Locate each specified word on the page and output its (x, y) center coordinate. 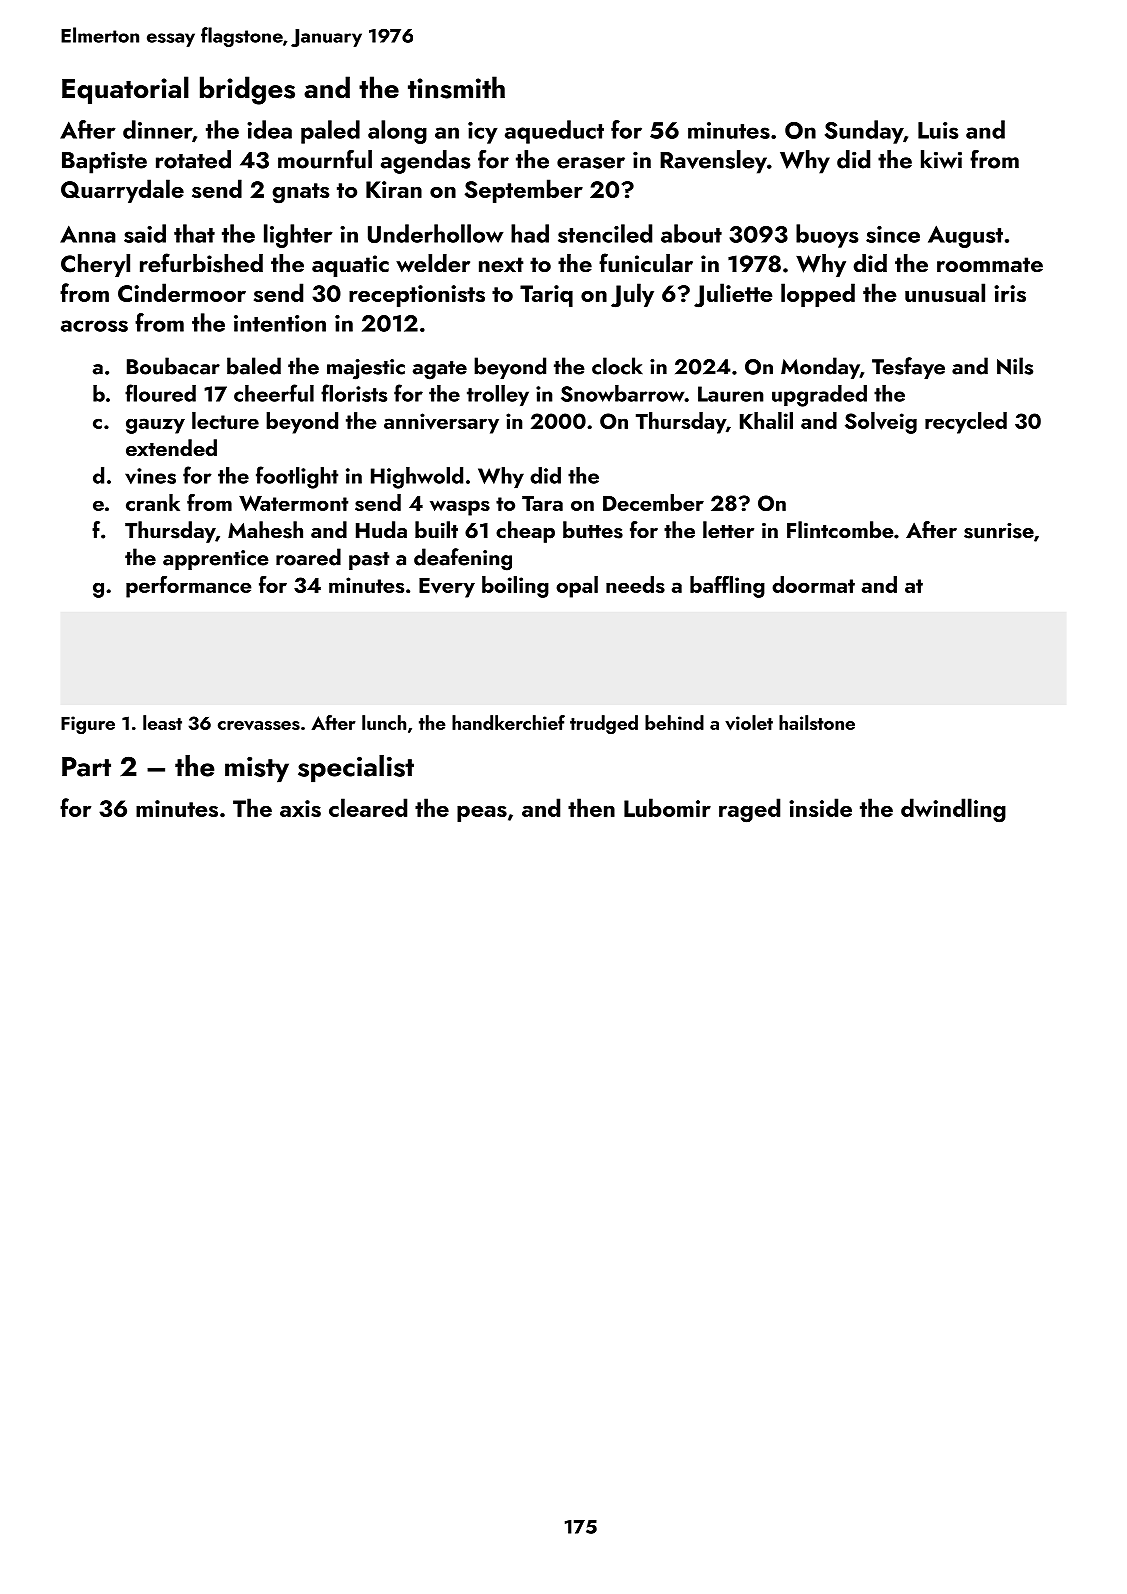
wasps (460, 508)
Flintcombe (840, 529)
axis (300, 808)
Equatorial (125, 90)
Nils (1015, 366)
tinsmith (456, 87)
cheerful (274, 393)
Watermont (293, 503)
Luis (938, 130)
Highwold (417, 478)
